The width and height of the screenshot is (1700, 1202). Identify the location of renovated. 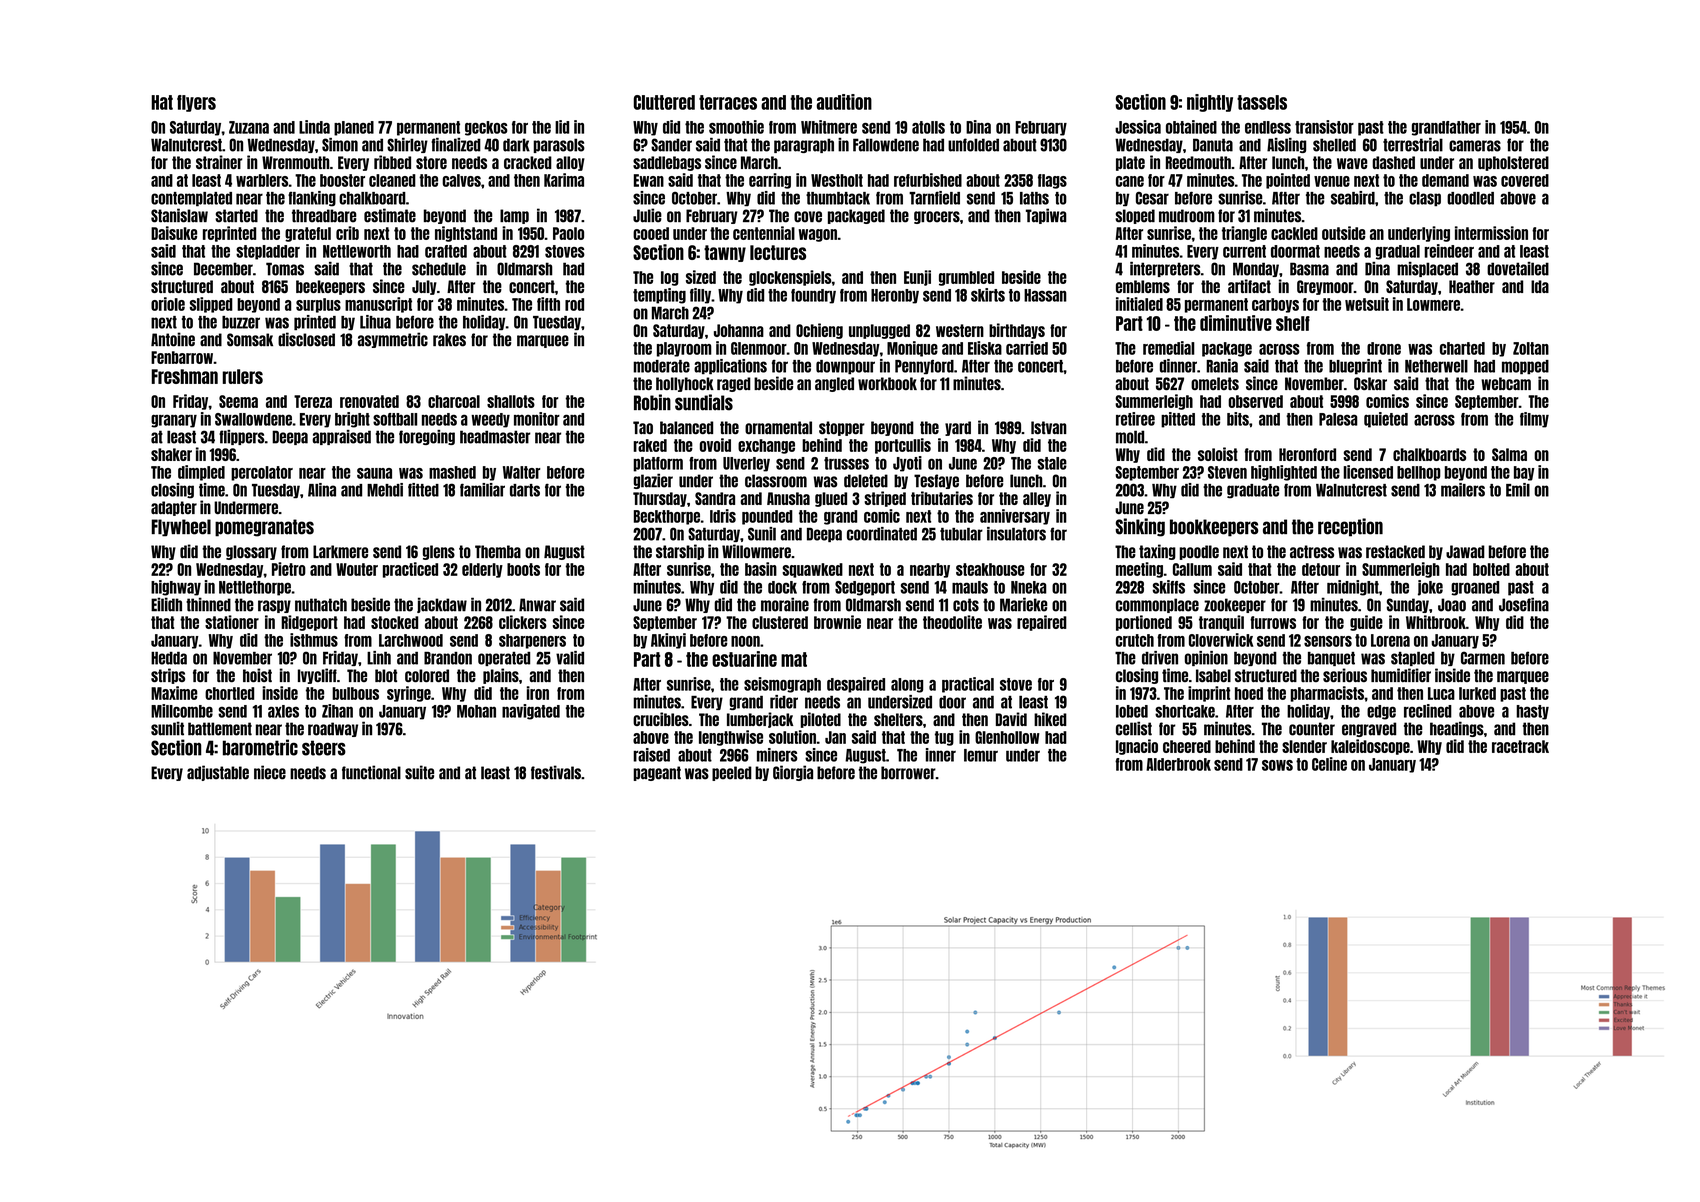
(369, 401).
